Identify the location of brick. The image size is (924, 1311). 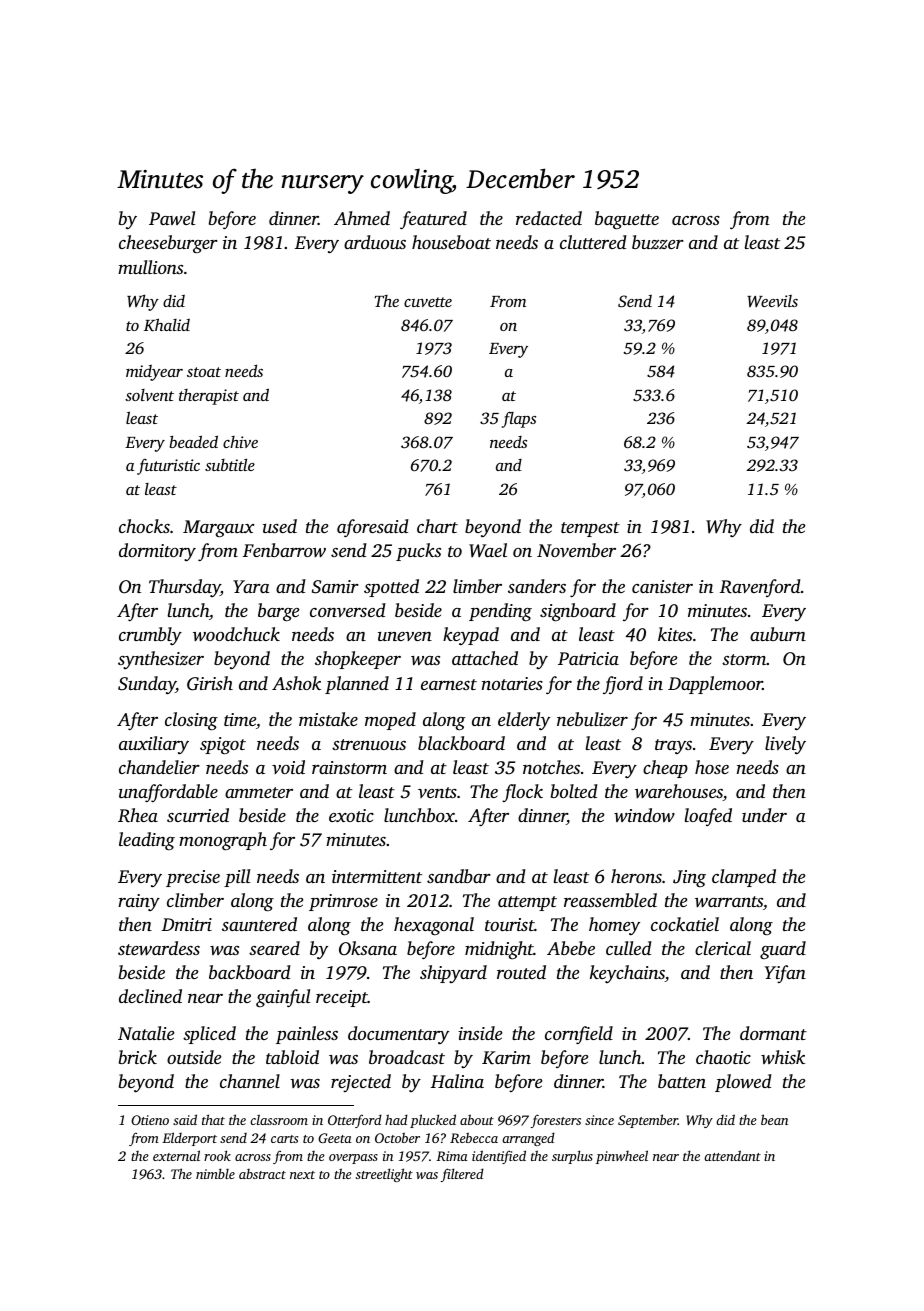
(138, 1057).
